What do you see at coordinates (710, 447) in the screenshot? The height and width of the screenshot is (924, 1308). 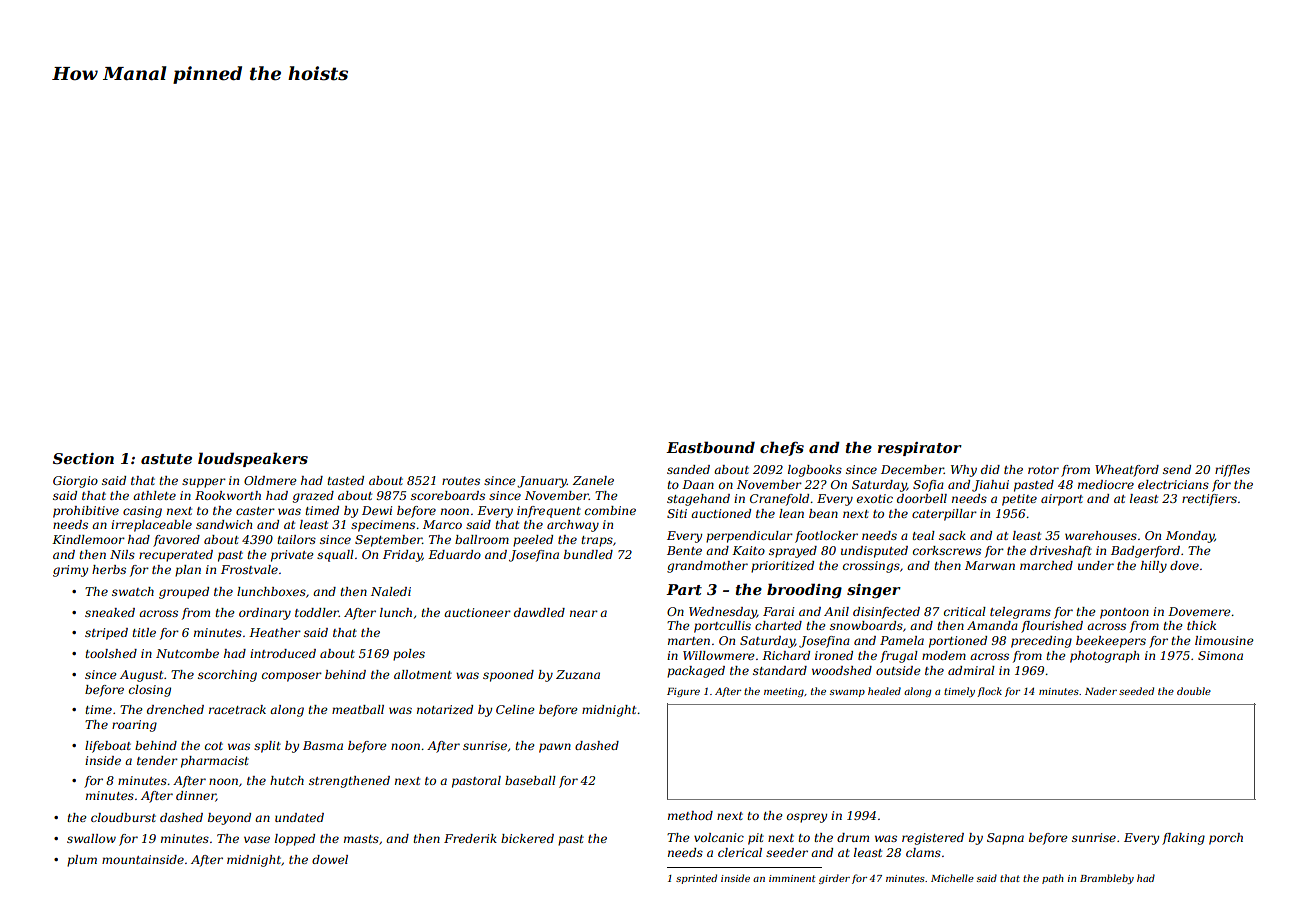 I see `Eastbound` at bounding box center [710, 447].
